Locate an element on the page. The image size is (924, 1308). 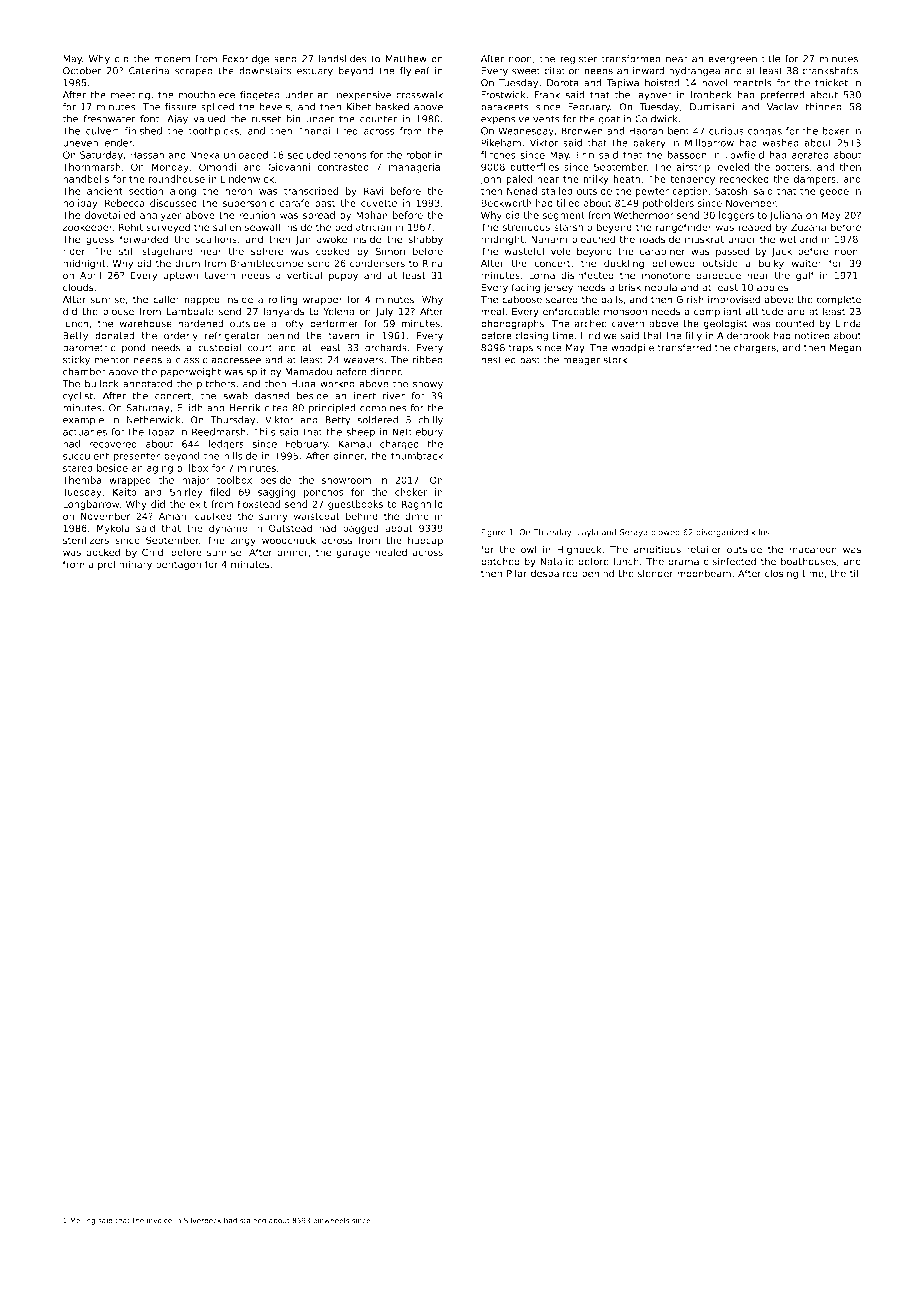
boathouses is located at coordinates (808, 562).
